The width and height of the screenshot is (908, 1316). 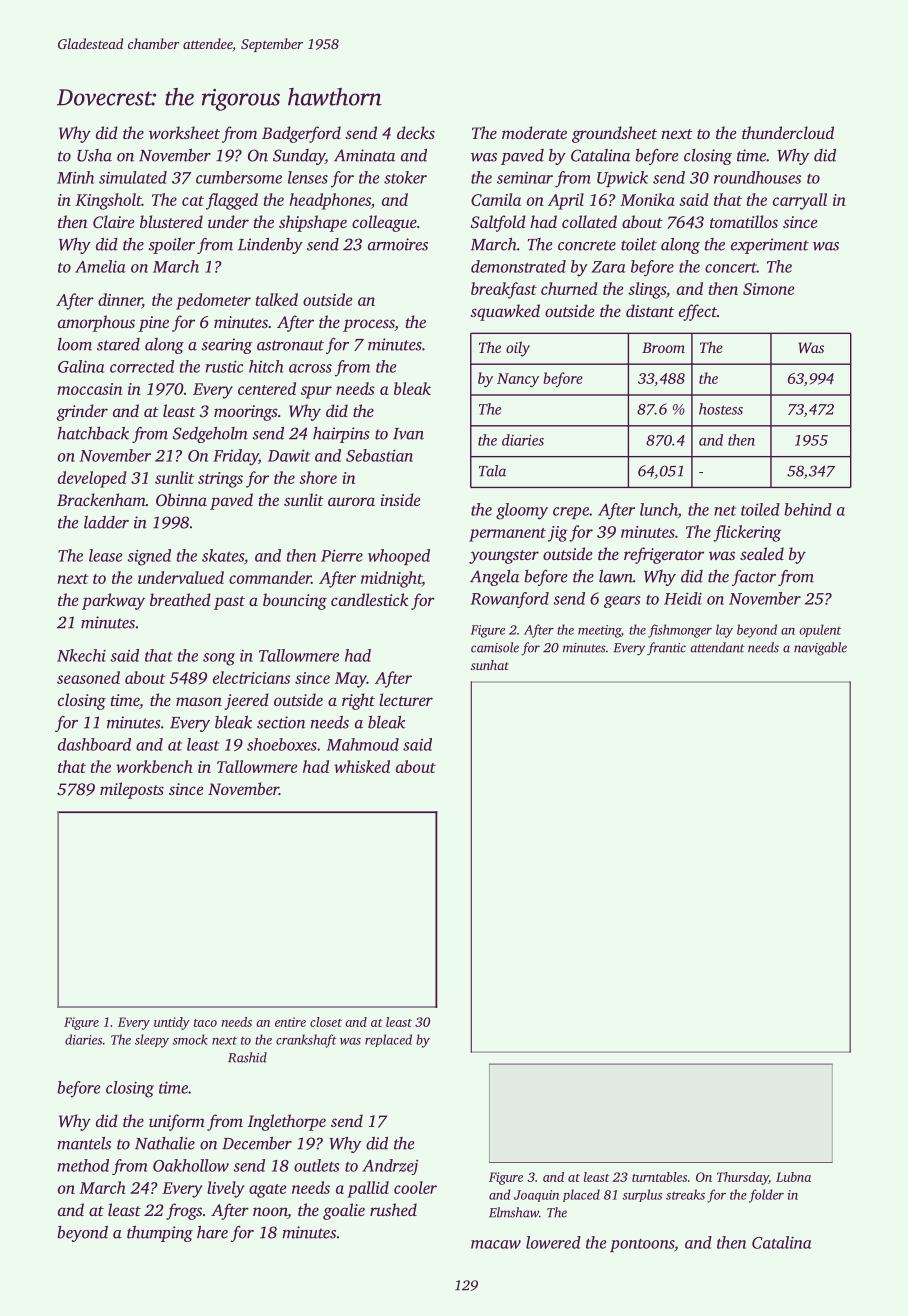 I want to click on camisole, so click(x=495, y=647).
